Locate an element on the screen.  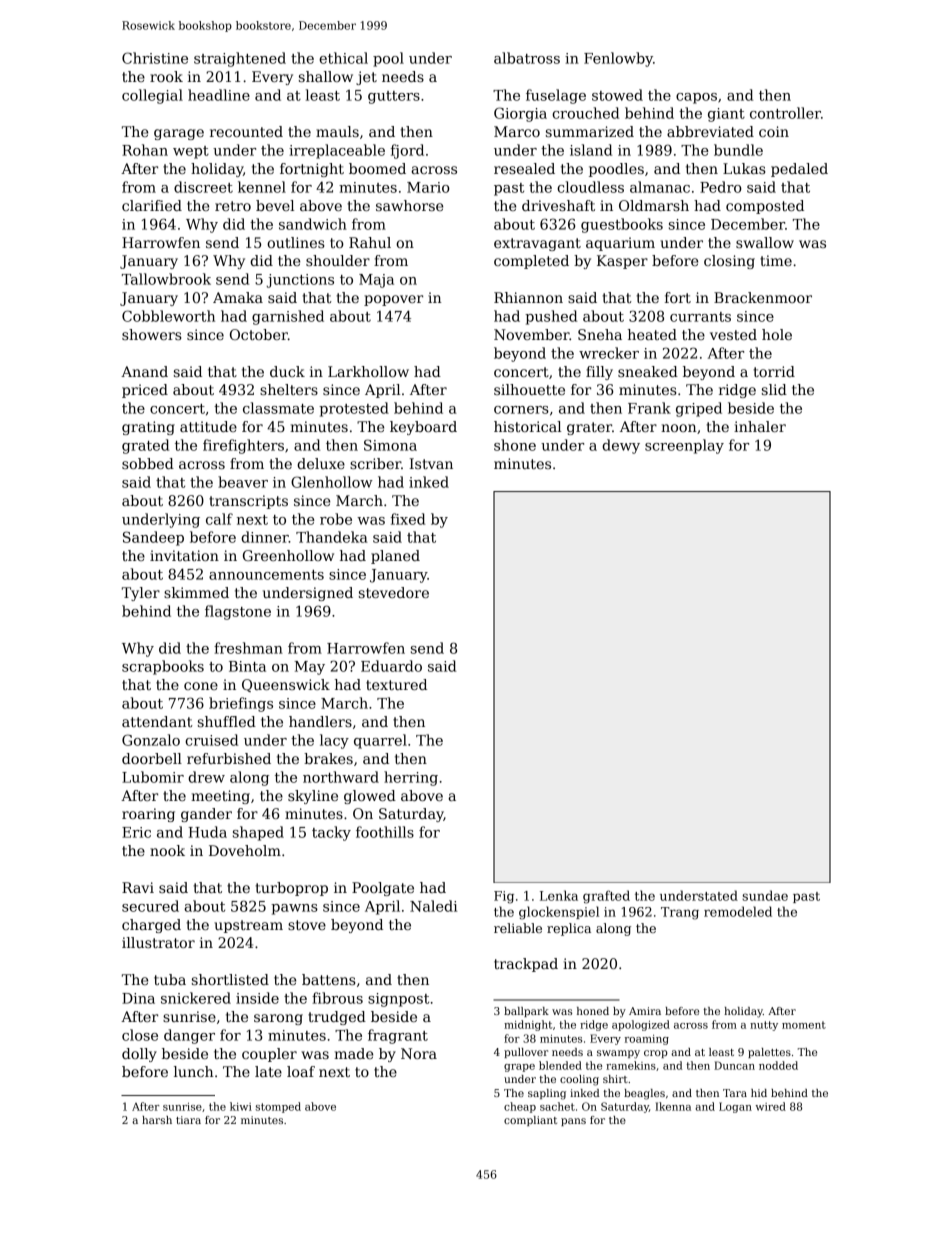
Doveholm is located at coordinates (245, 850).
